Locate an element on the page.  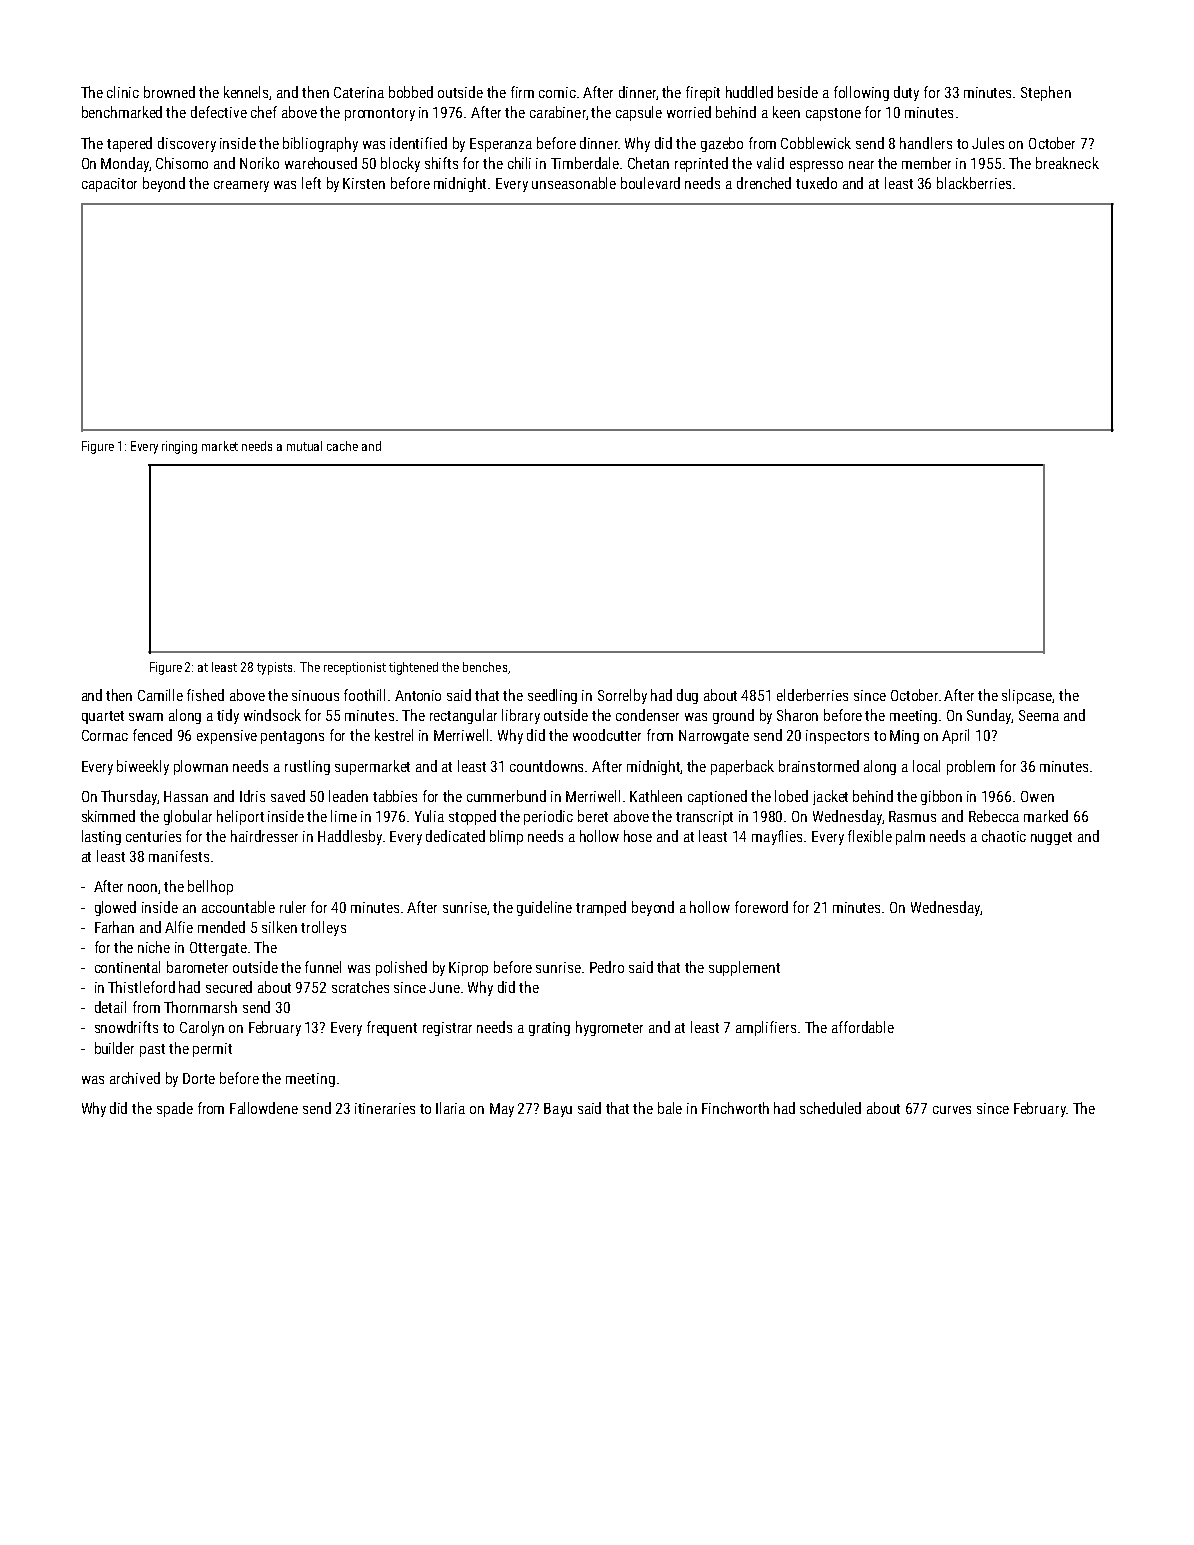
unseasonable is located at coordinates (574, 183).
